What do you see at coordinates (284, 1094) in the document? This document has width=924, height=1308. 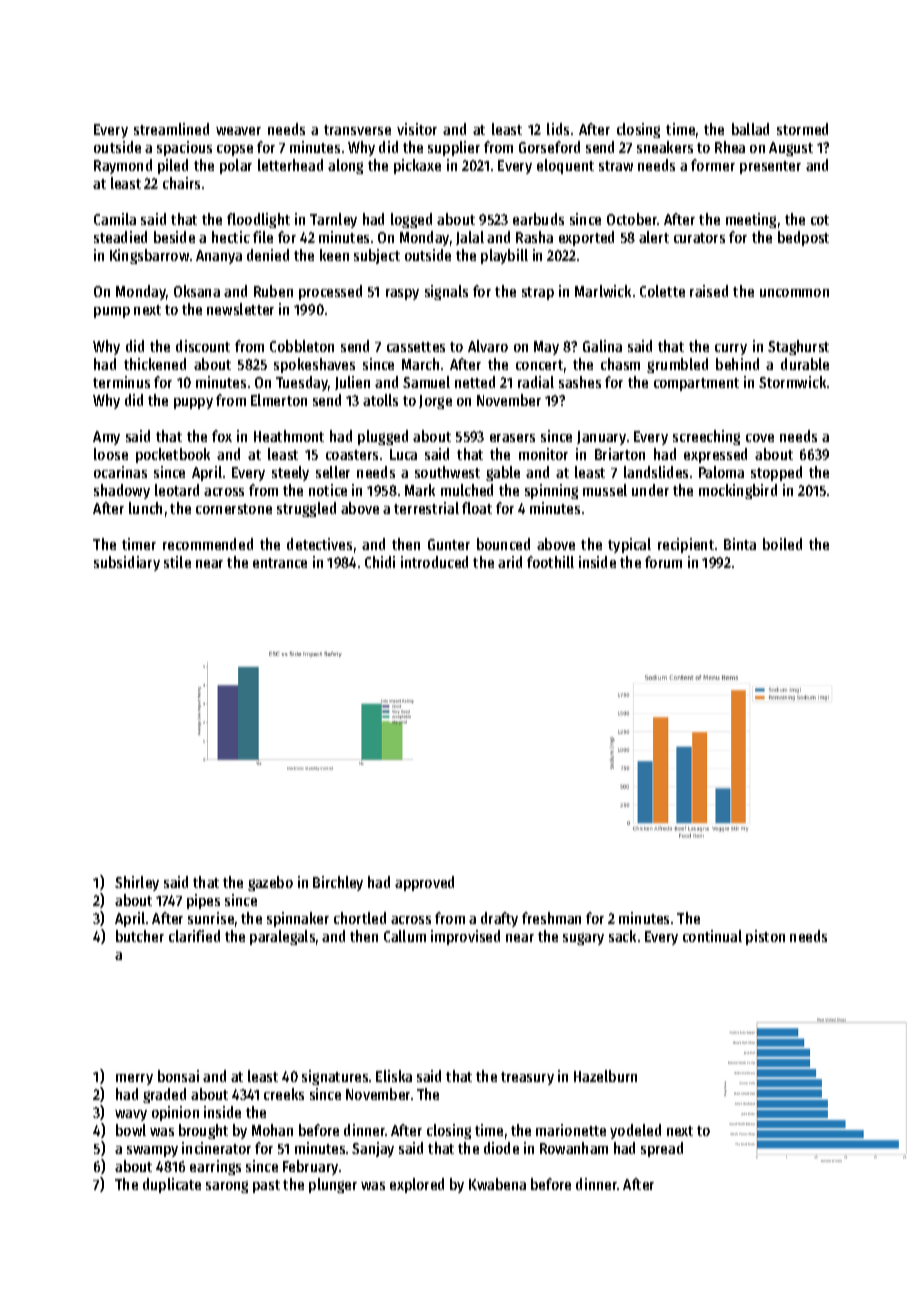 I see `creeks` at bounding box center [284, 1094].
